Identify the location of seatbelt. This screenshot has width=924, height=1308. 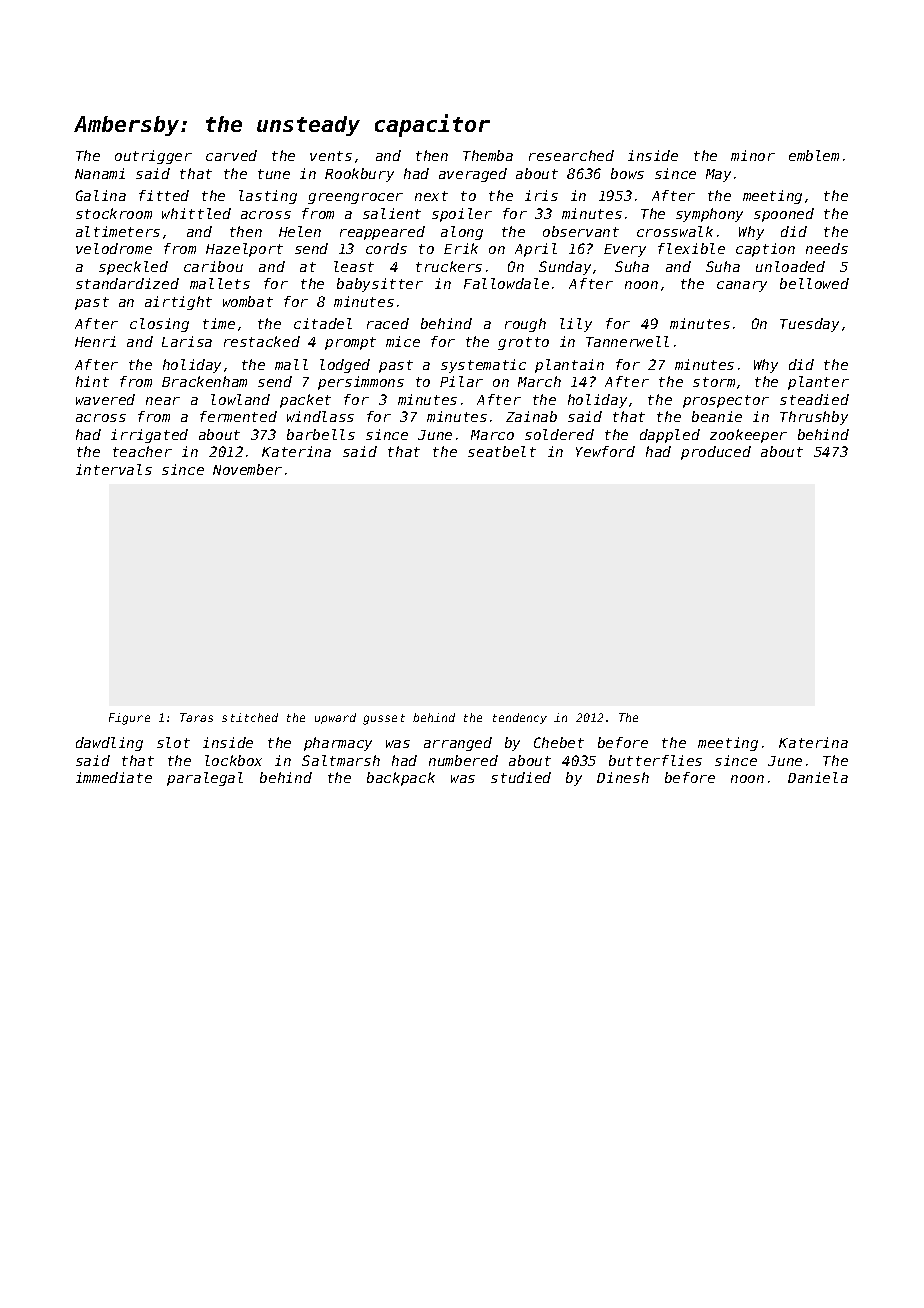
(502, 451).
